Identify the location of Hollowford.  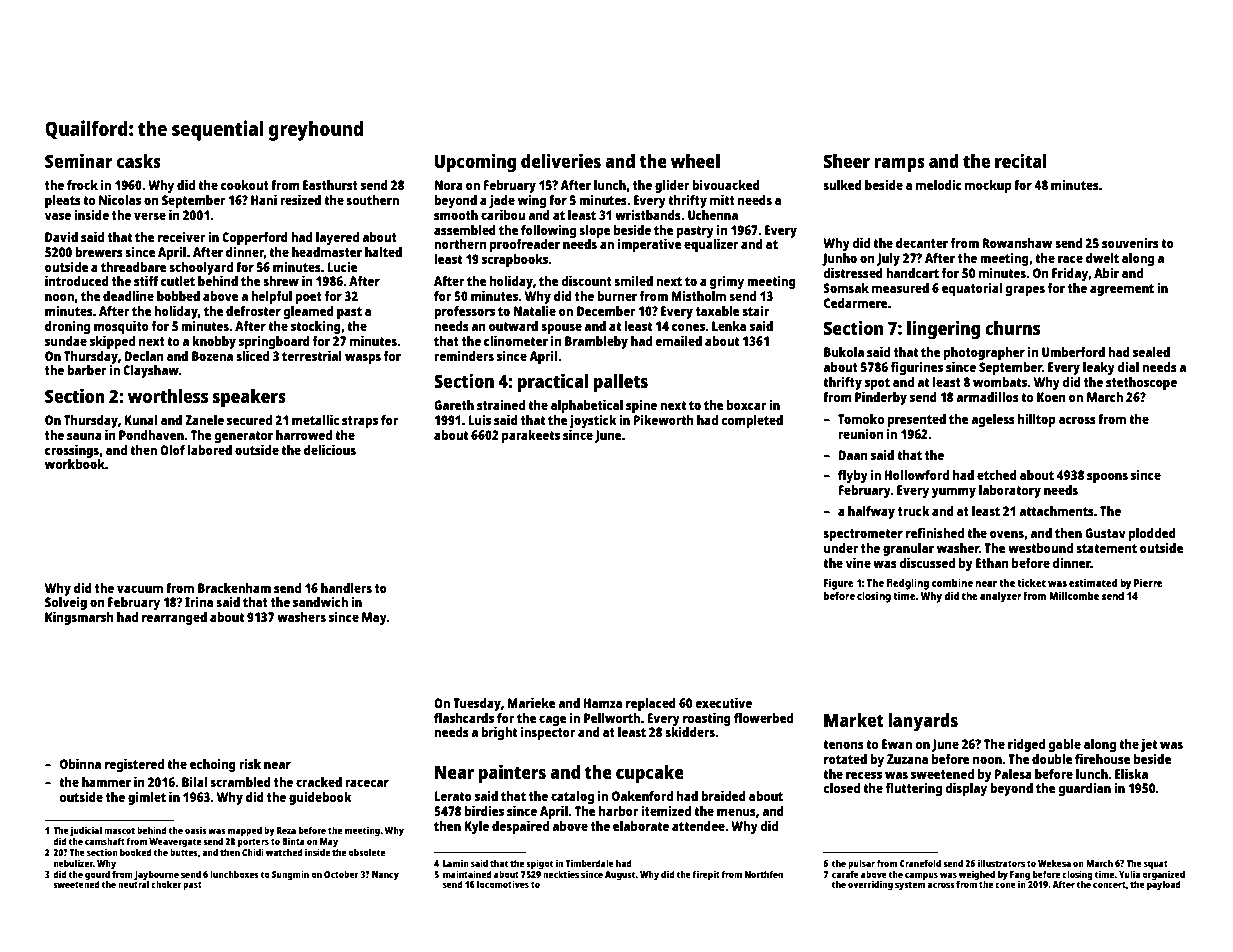
(917, 475).
